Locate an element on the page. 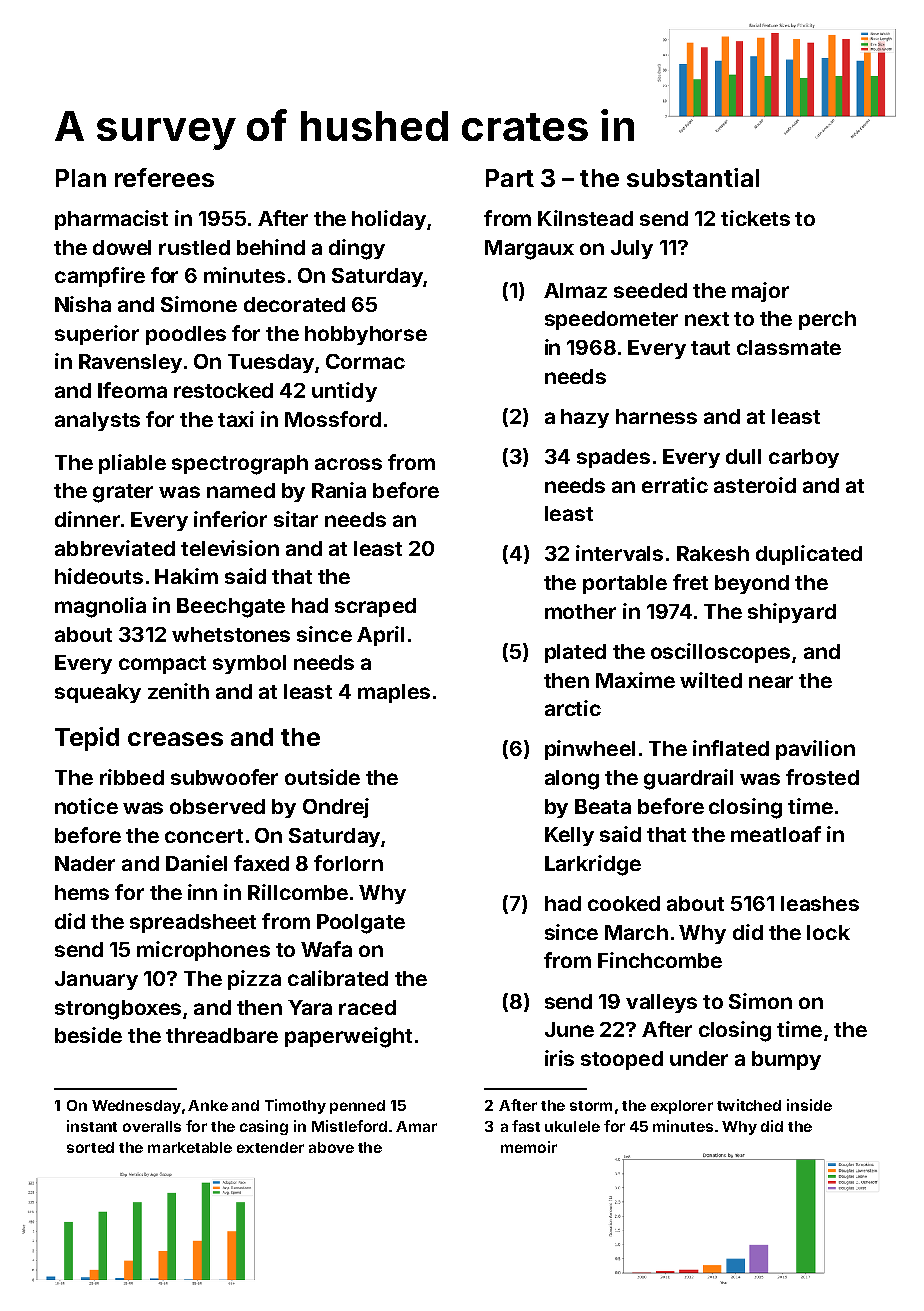  pizza is located at coordinates (254, 980).
